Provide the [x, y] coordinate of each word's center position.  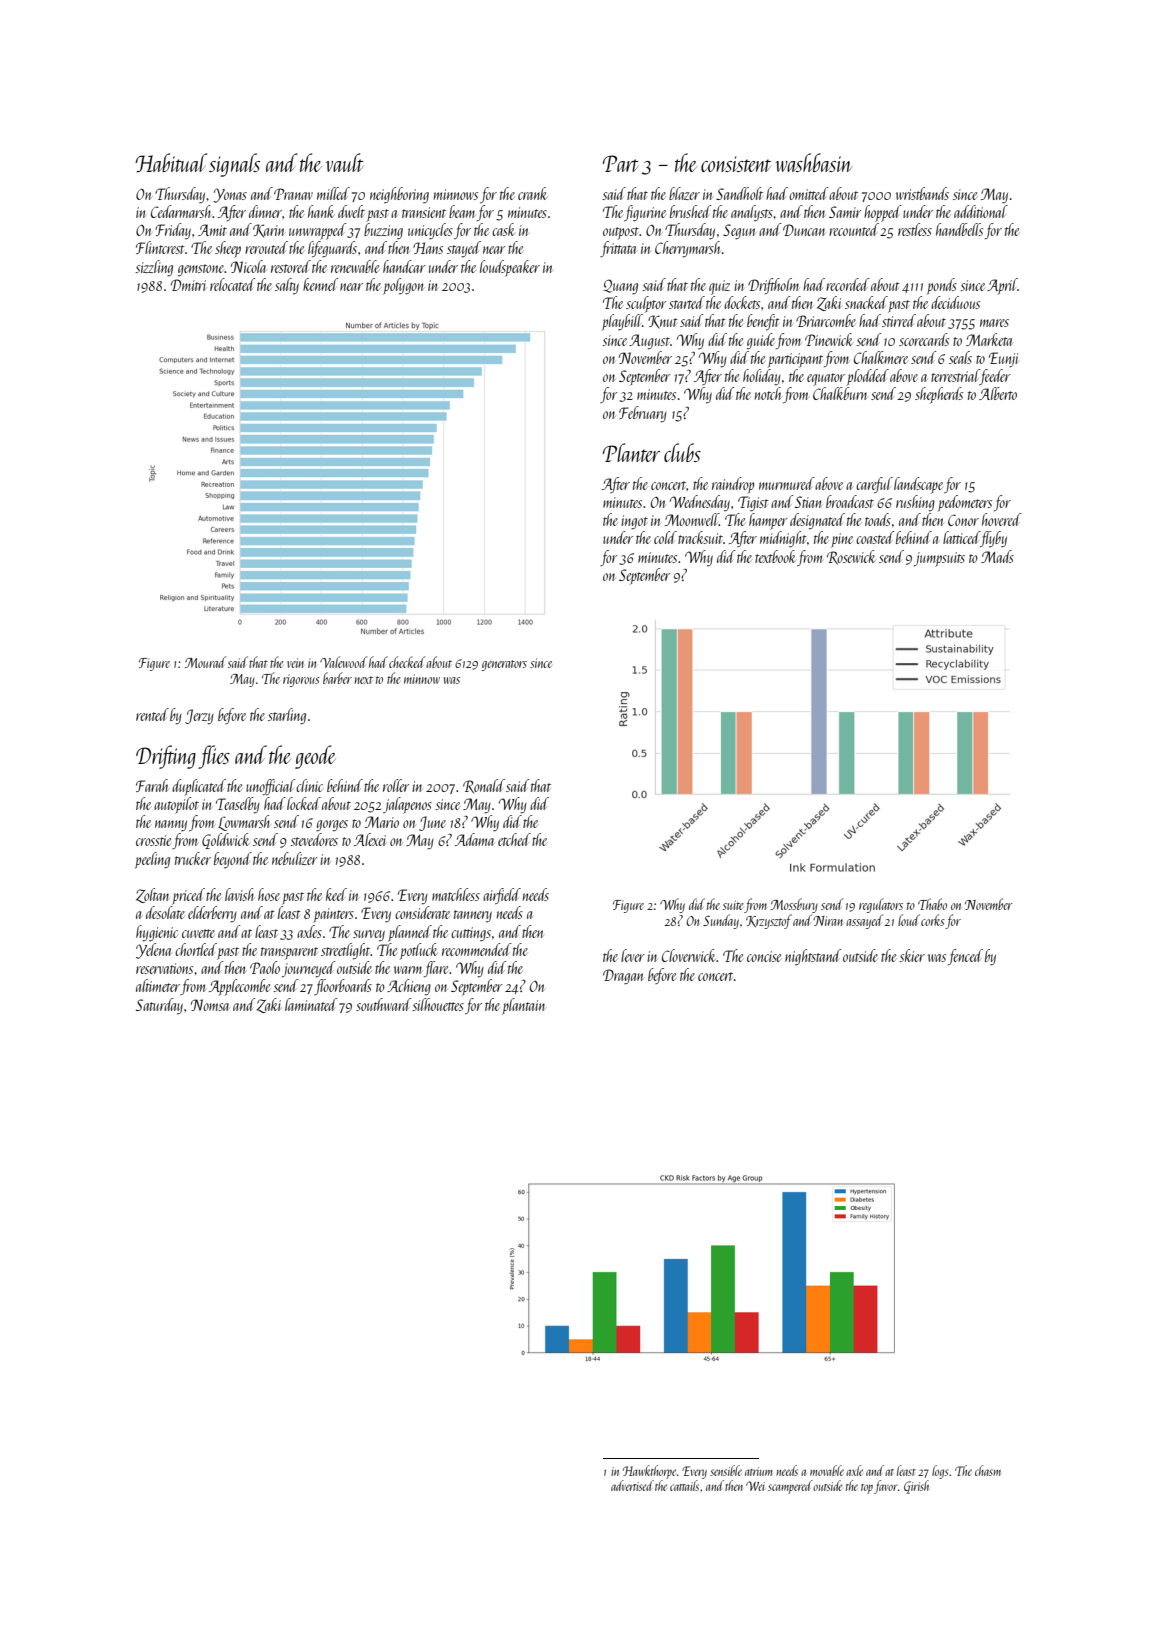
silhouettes [438, 1004]
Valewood [343, 662]
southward [384, 1004]
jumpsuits [939, 559]
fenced [965, 957]
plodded [868, 377]
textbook [775, 556]
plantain [523, 1006]
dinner [265, 211]
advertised [632, 1485]
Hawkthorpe [649, 1472]
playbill [622, 322]
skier [912, 955]
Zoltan [152, 895]
